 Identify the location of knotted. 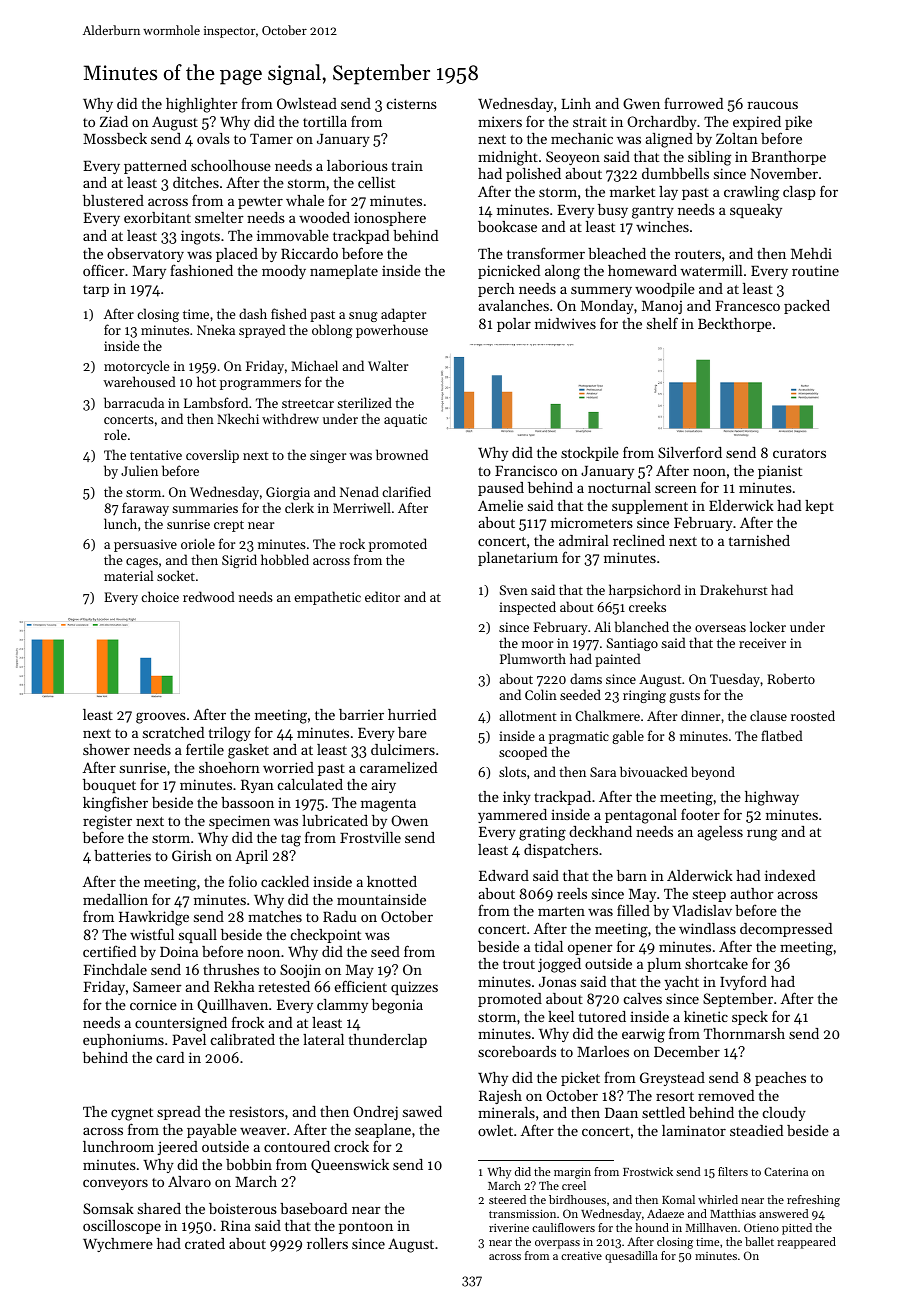
(392, 881).
